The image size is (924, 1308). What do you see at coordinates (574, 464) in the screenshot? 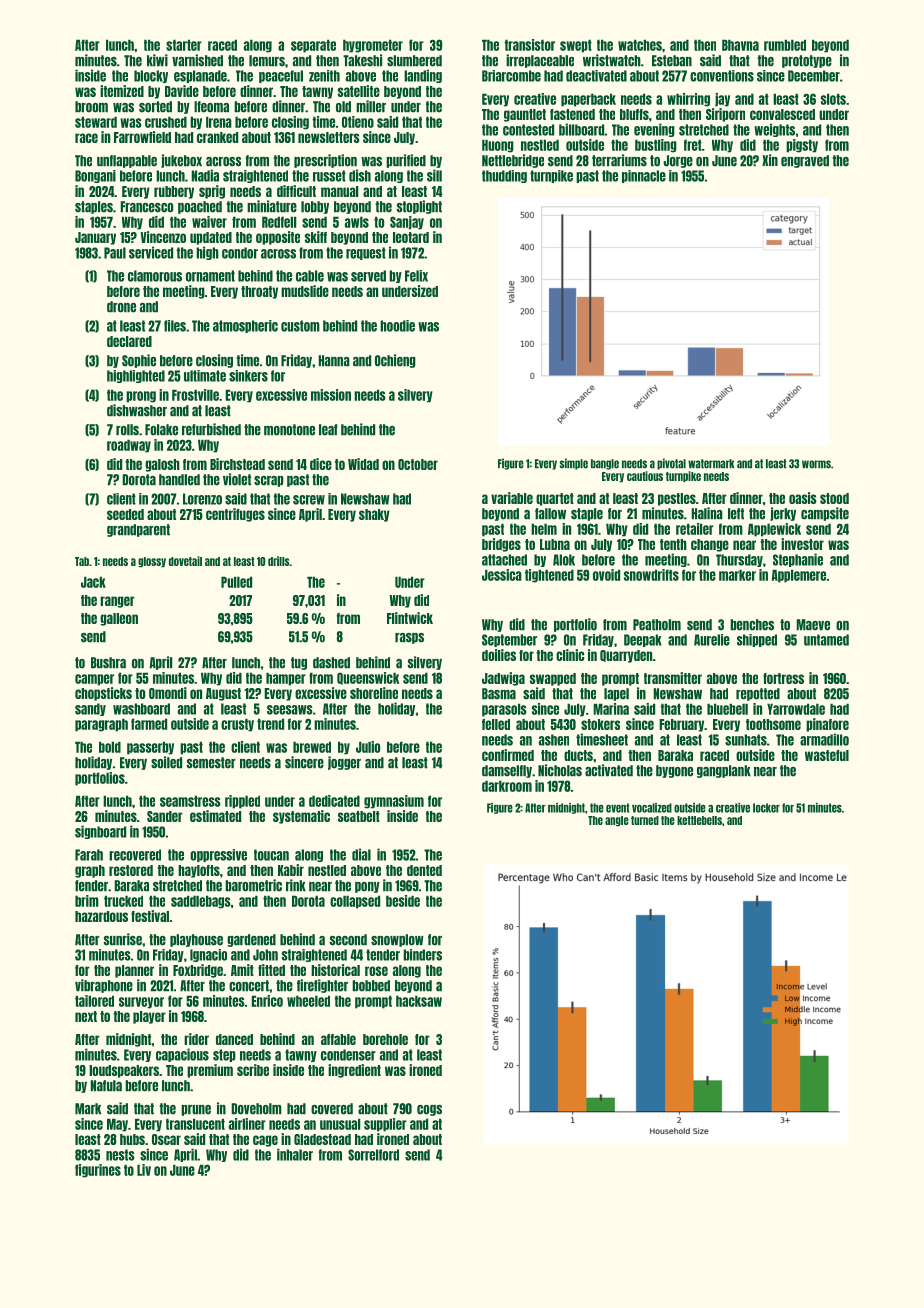
I see `simple` at bounding box center [574, 464].
